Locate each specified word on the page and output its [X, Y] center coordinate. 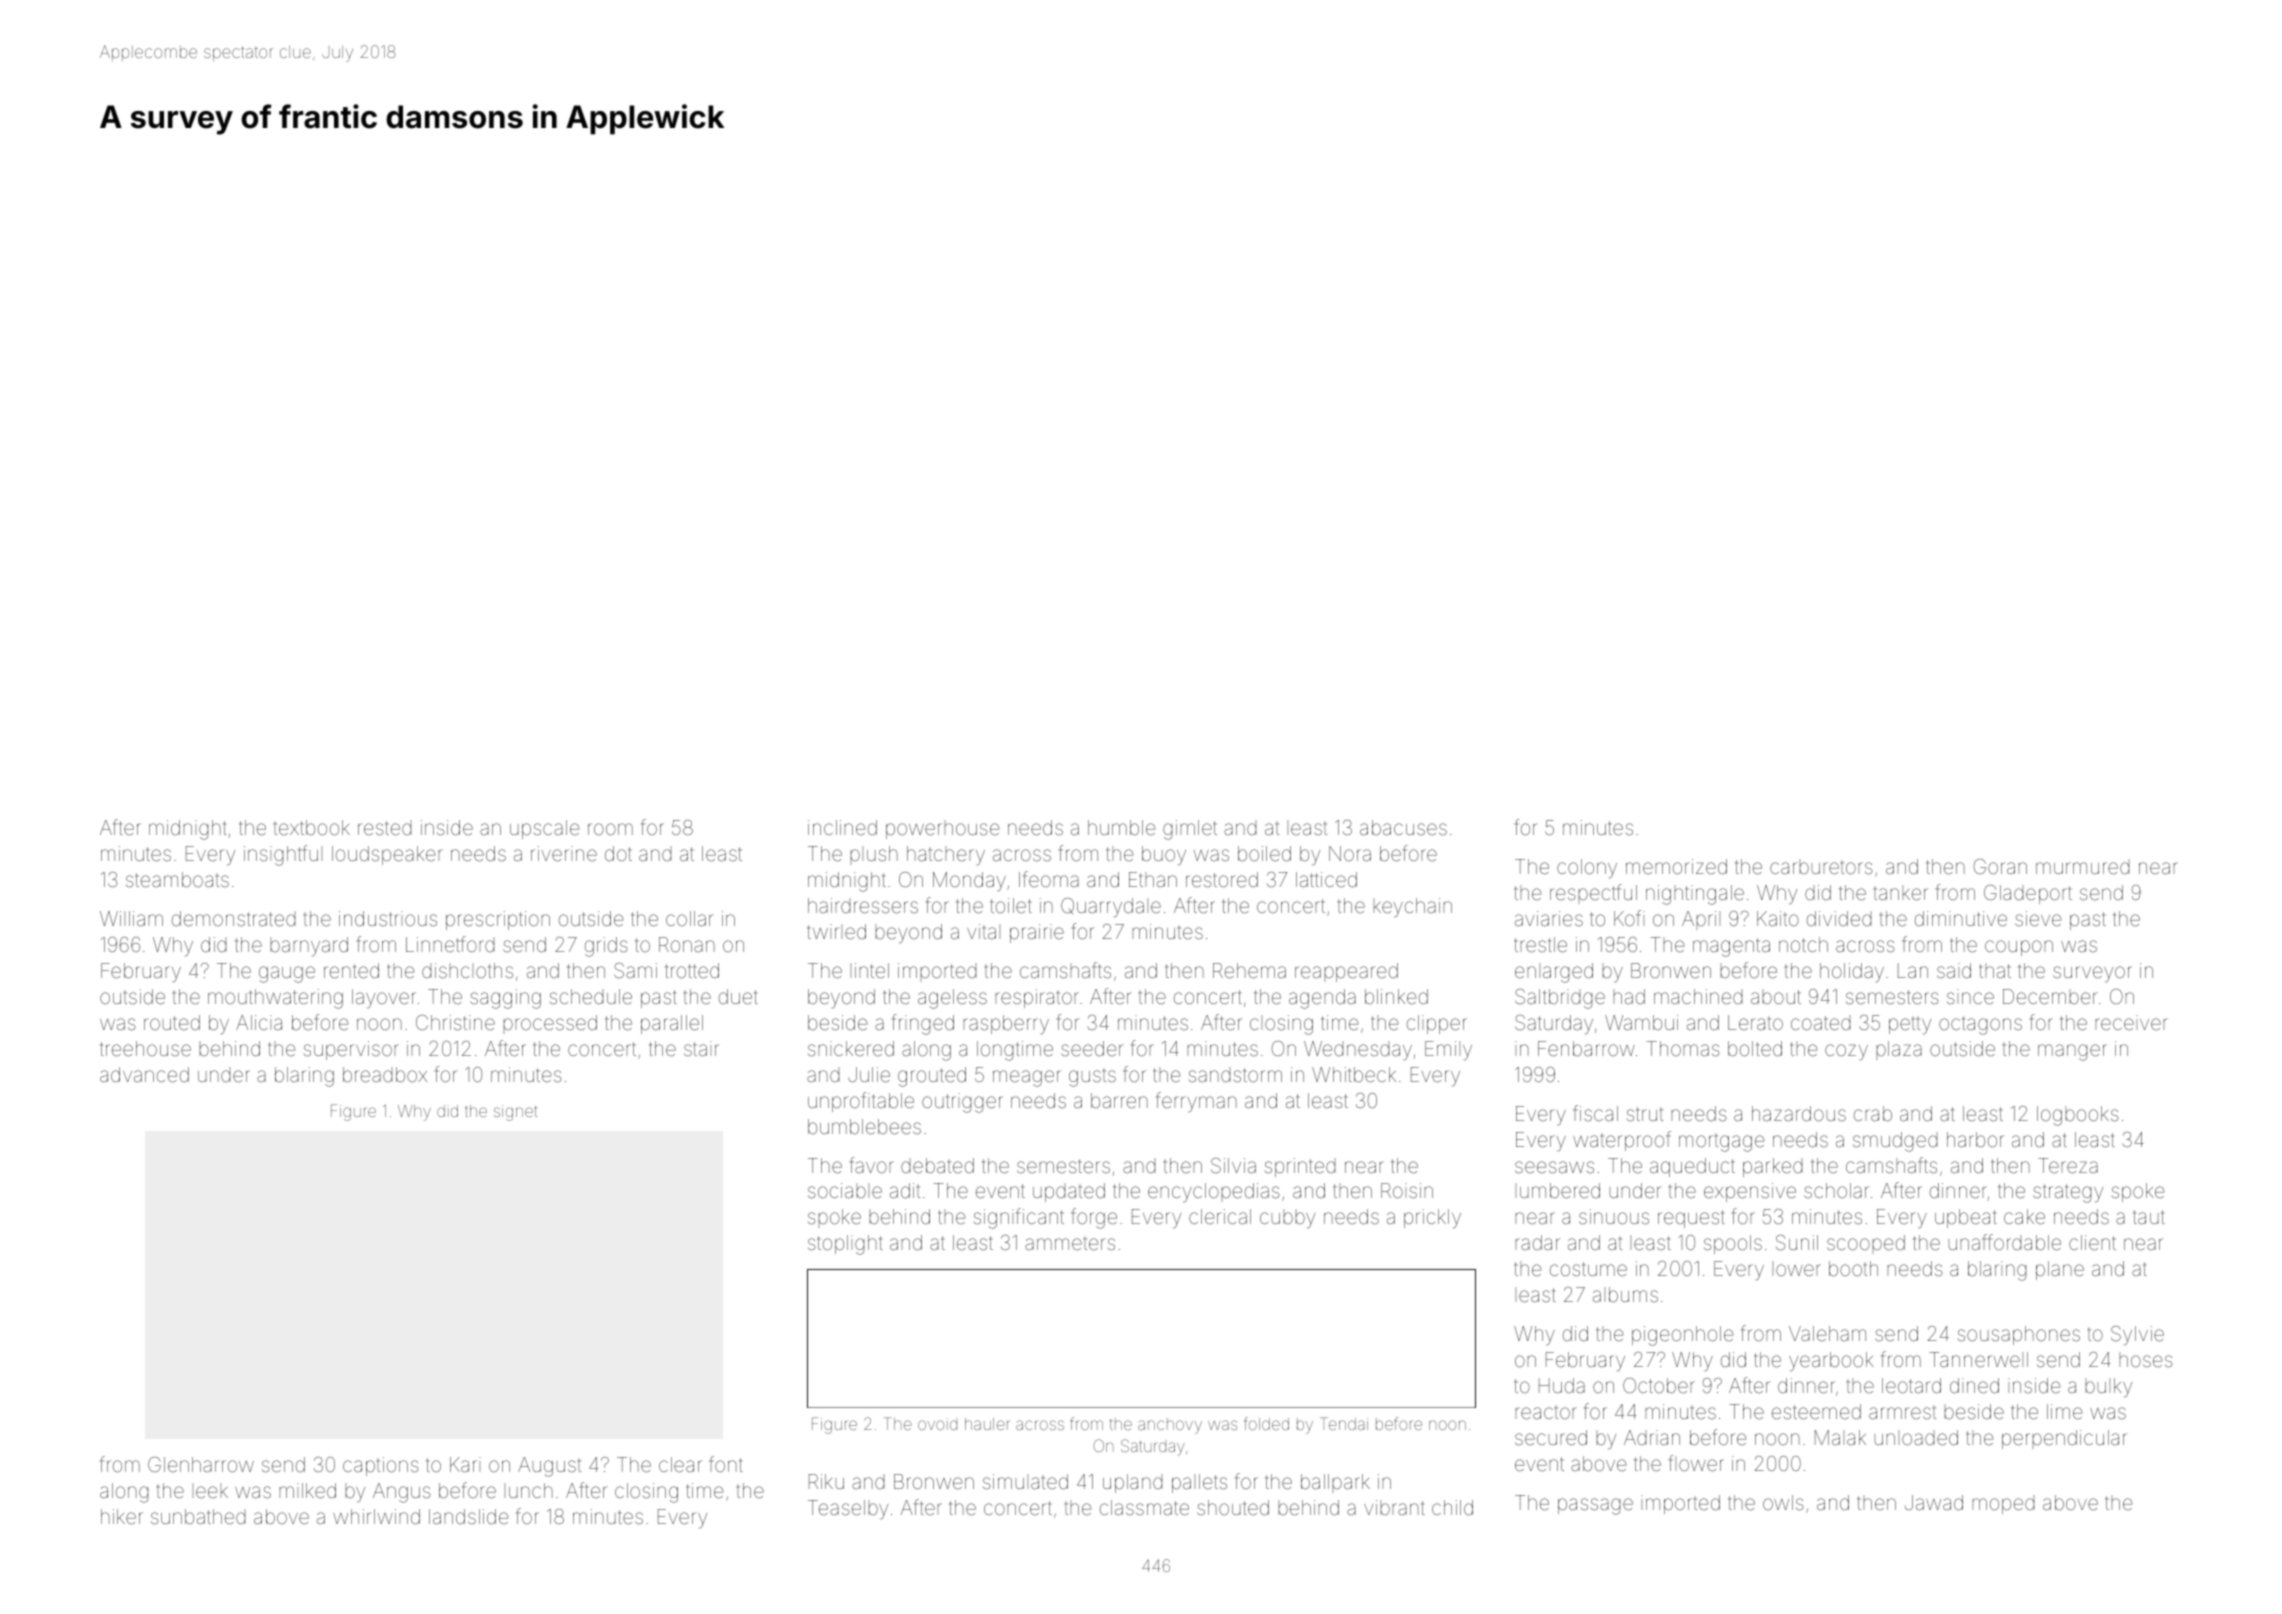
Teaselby [848, 1509]
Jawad [1934, 1502]
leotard [1911, 1385]
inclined [842, 827]
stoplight [845, 1245]
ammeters [1070, 1243]
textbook [312, 827]
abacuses [1403, 827]
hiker [122, 1516]
